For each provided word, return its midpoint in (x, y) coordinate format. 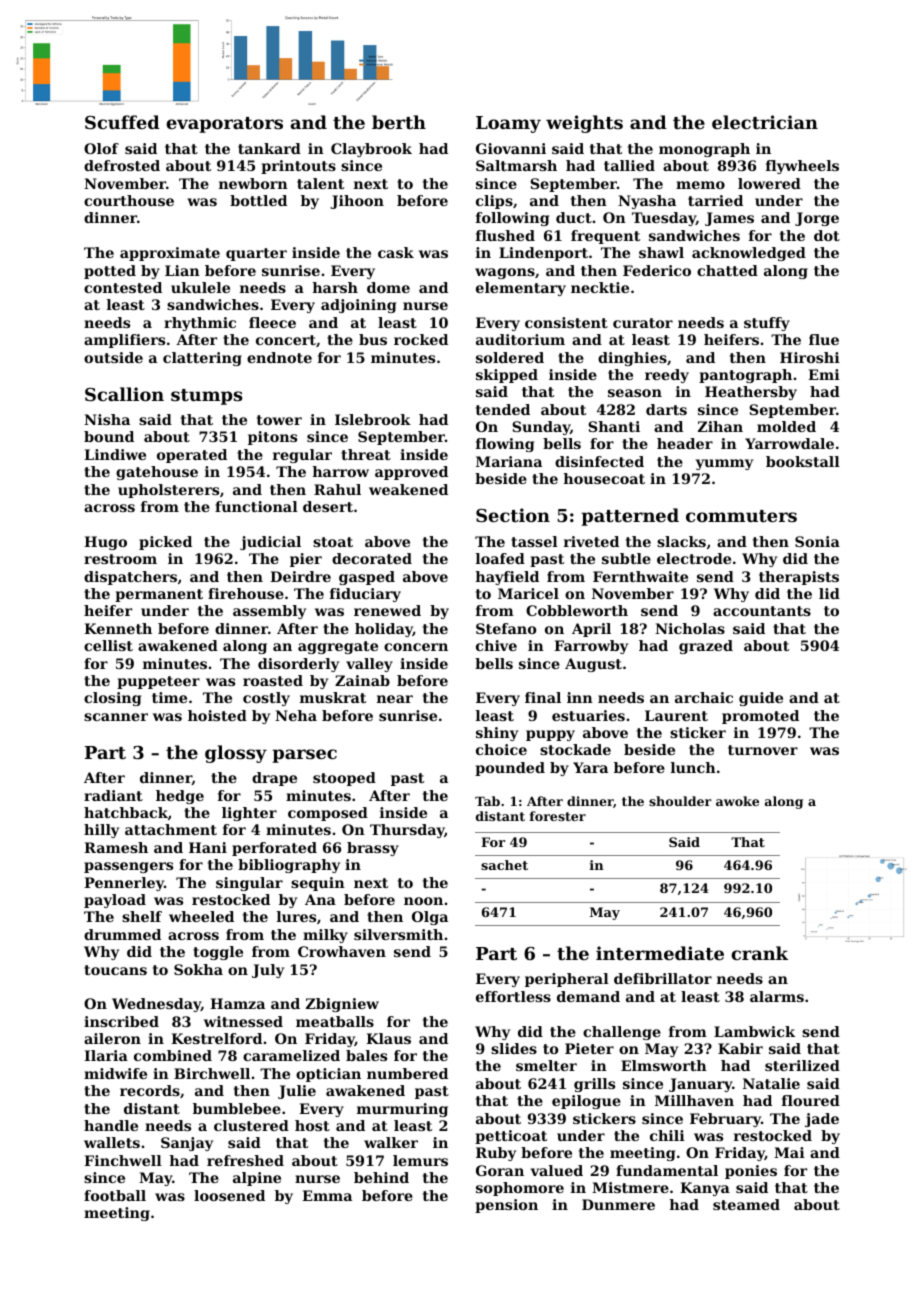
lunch (693, 767)
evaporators (224, 125)
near (395, 699)
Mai (789, 1152)
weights (584, 124)
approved (411, 473)
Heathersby (751, 393)
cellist (108, 645)
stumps (206, 397)
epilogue (586, 1102)
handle (111, 1125)
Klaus (388, 1038)
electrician (765, 122)
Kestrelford (216, 1038)
